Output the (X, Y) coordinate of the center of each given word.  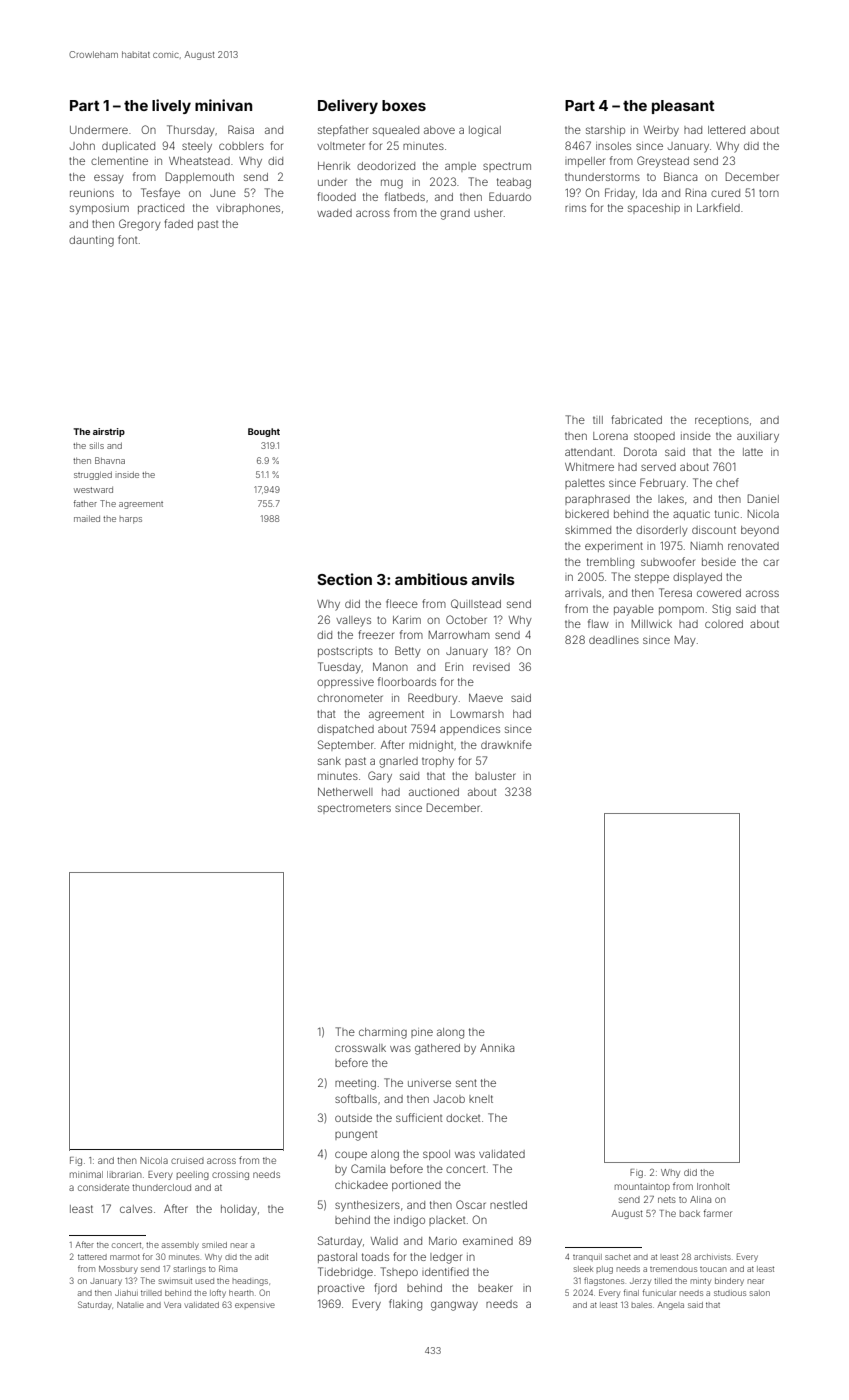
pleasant (683, 107)
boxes (404, 105)
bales (641, 1305)
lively (171, 106)
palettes (585, 484)
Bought (264, 432)
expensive (255, 1305)
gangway (454, 1306)
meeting (355, 1085)
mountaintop (642, 1188)
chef (727, 482)
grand (455, 214)
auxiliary (758, 437)
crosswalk (360, 1048)
